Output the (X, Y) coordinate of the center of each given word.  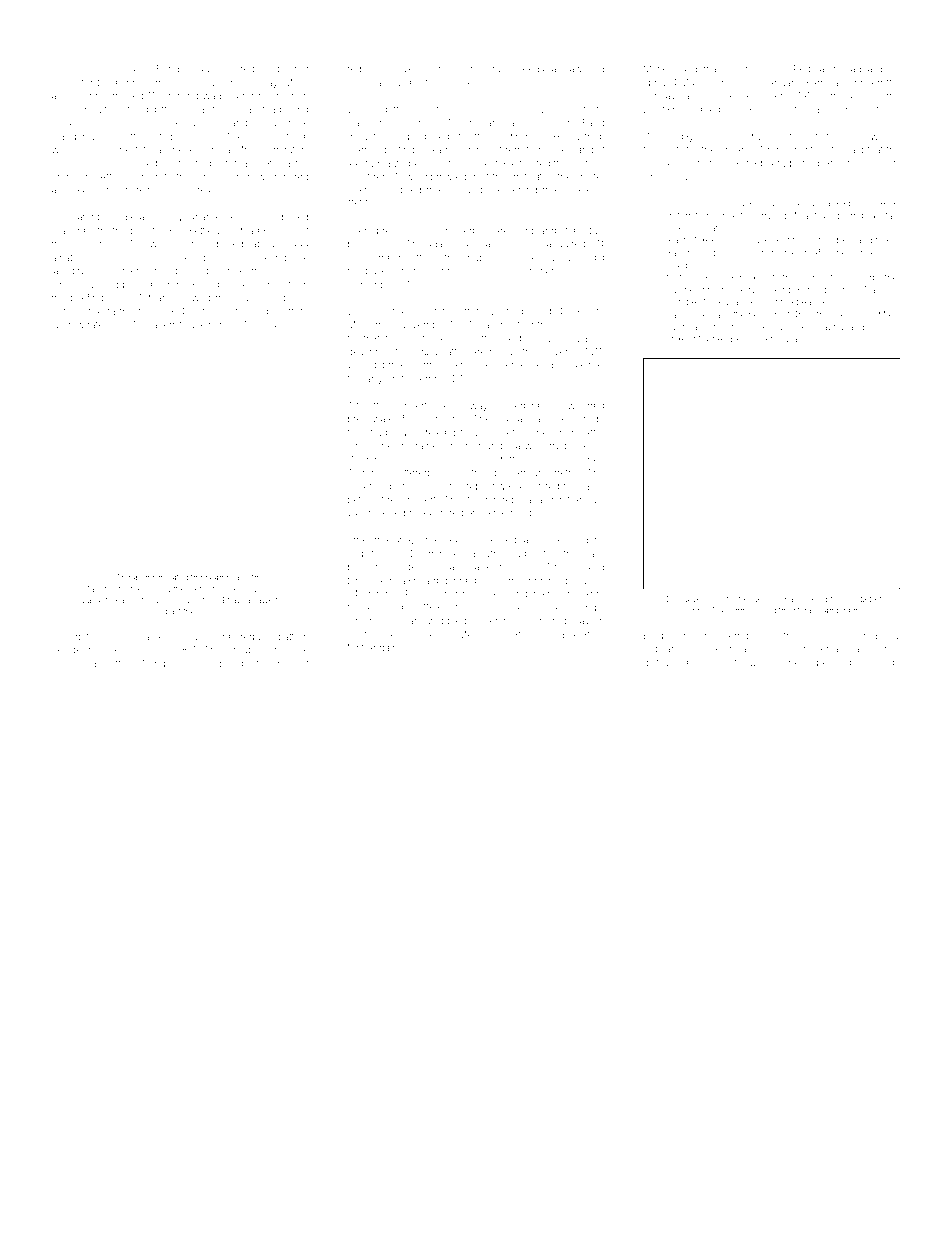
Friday (84, 70)
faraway (786, 340)
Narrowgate (78, 326)
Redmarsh (816, 69)
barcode (548, 419)
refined (445, 69)
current (293, 663)
